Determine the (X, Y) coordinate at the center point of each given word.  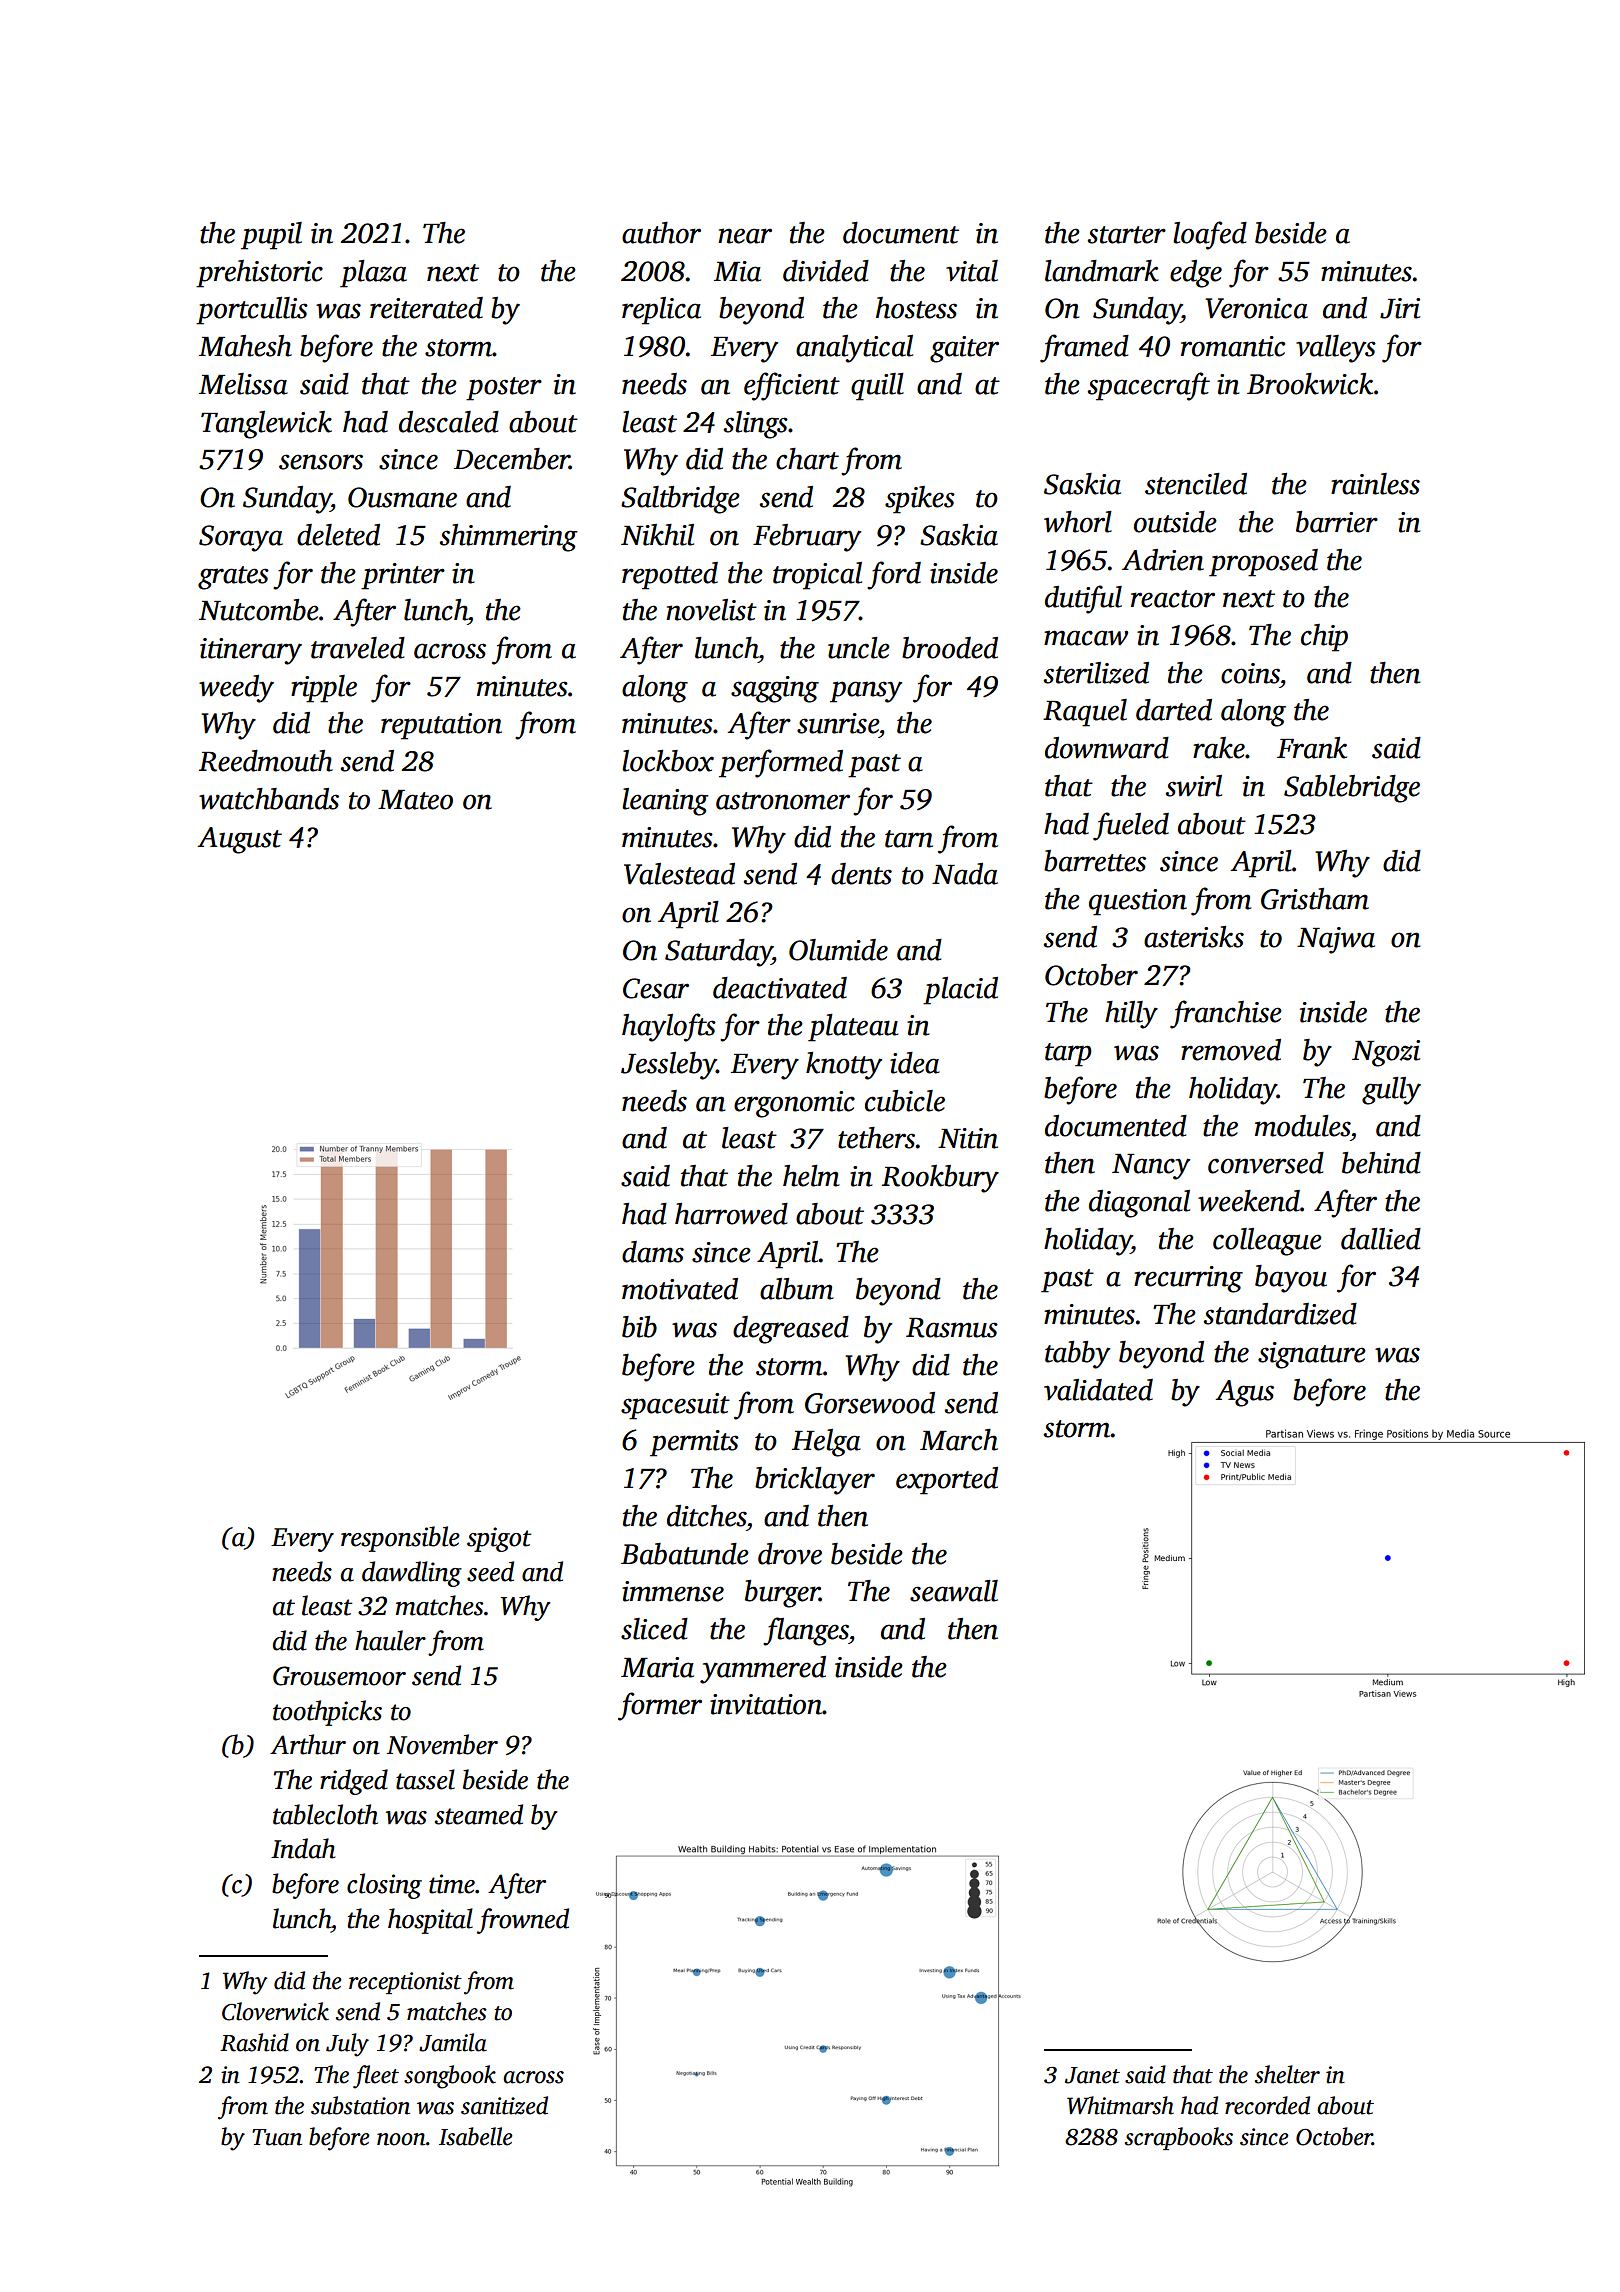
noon (401, 2139)
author (661, 233)
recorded (1267, 2105)
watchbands (269, 799)
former (660, 1706)
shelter (1287, 2074)
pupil (271, 236)
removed (1231, 1050)
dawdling (412, 1574)
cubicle (905, 1101)
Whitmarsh (1120, 2105)
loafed (1210, 235)
